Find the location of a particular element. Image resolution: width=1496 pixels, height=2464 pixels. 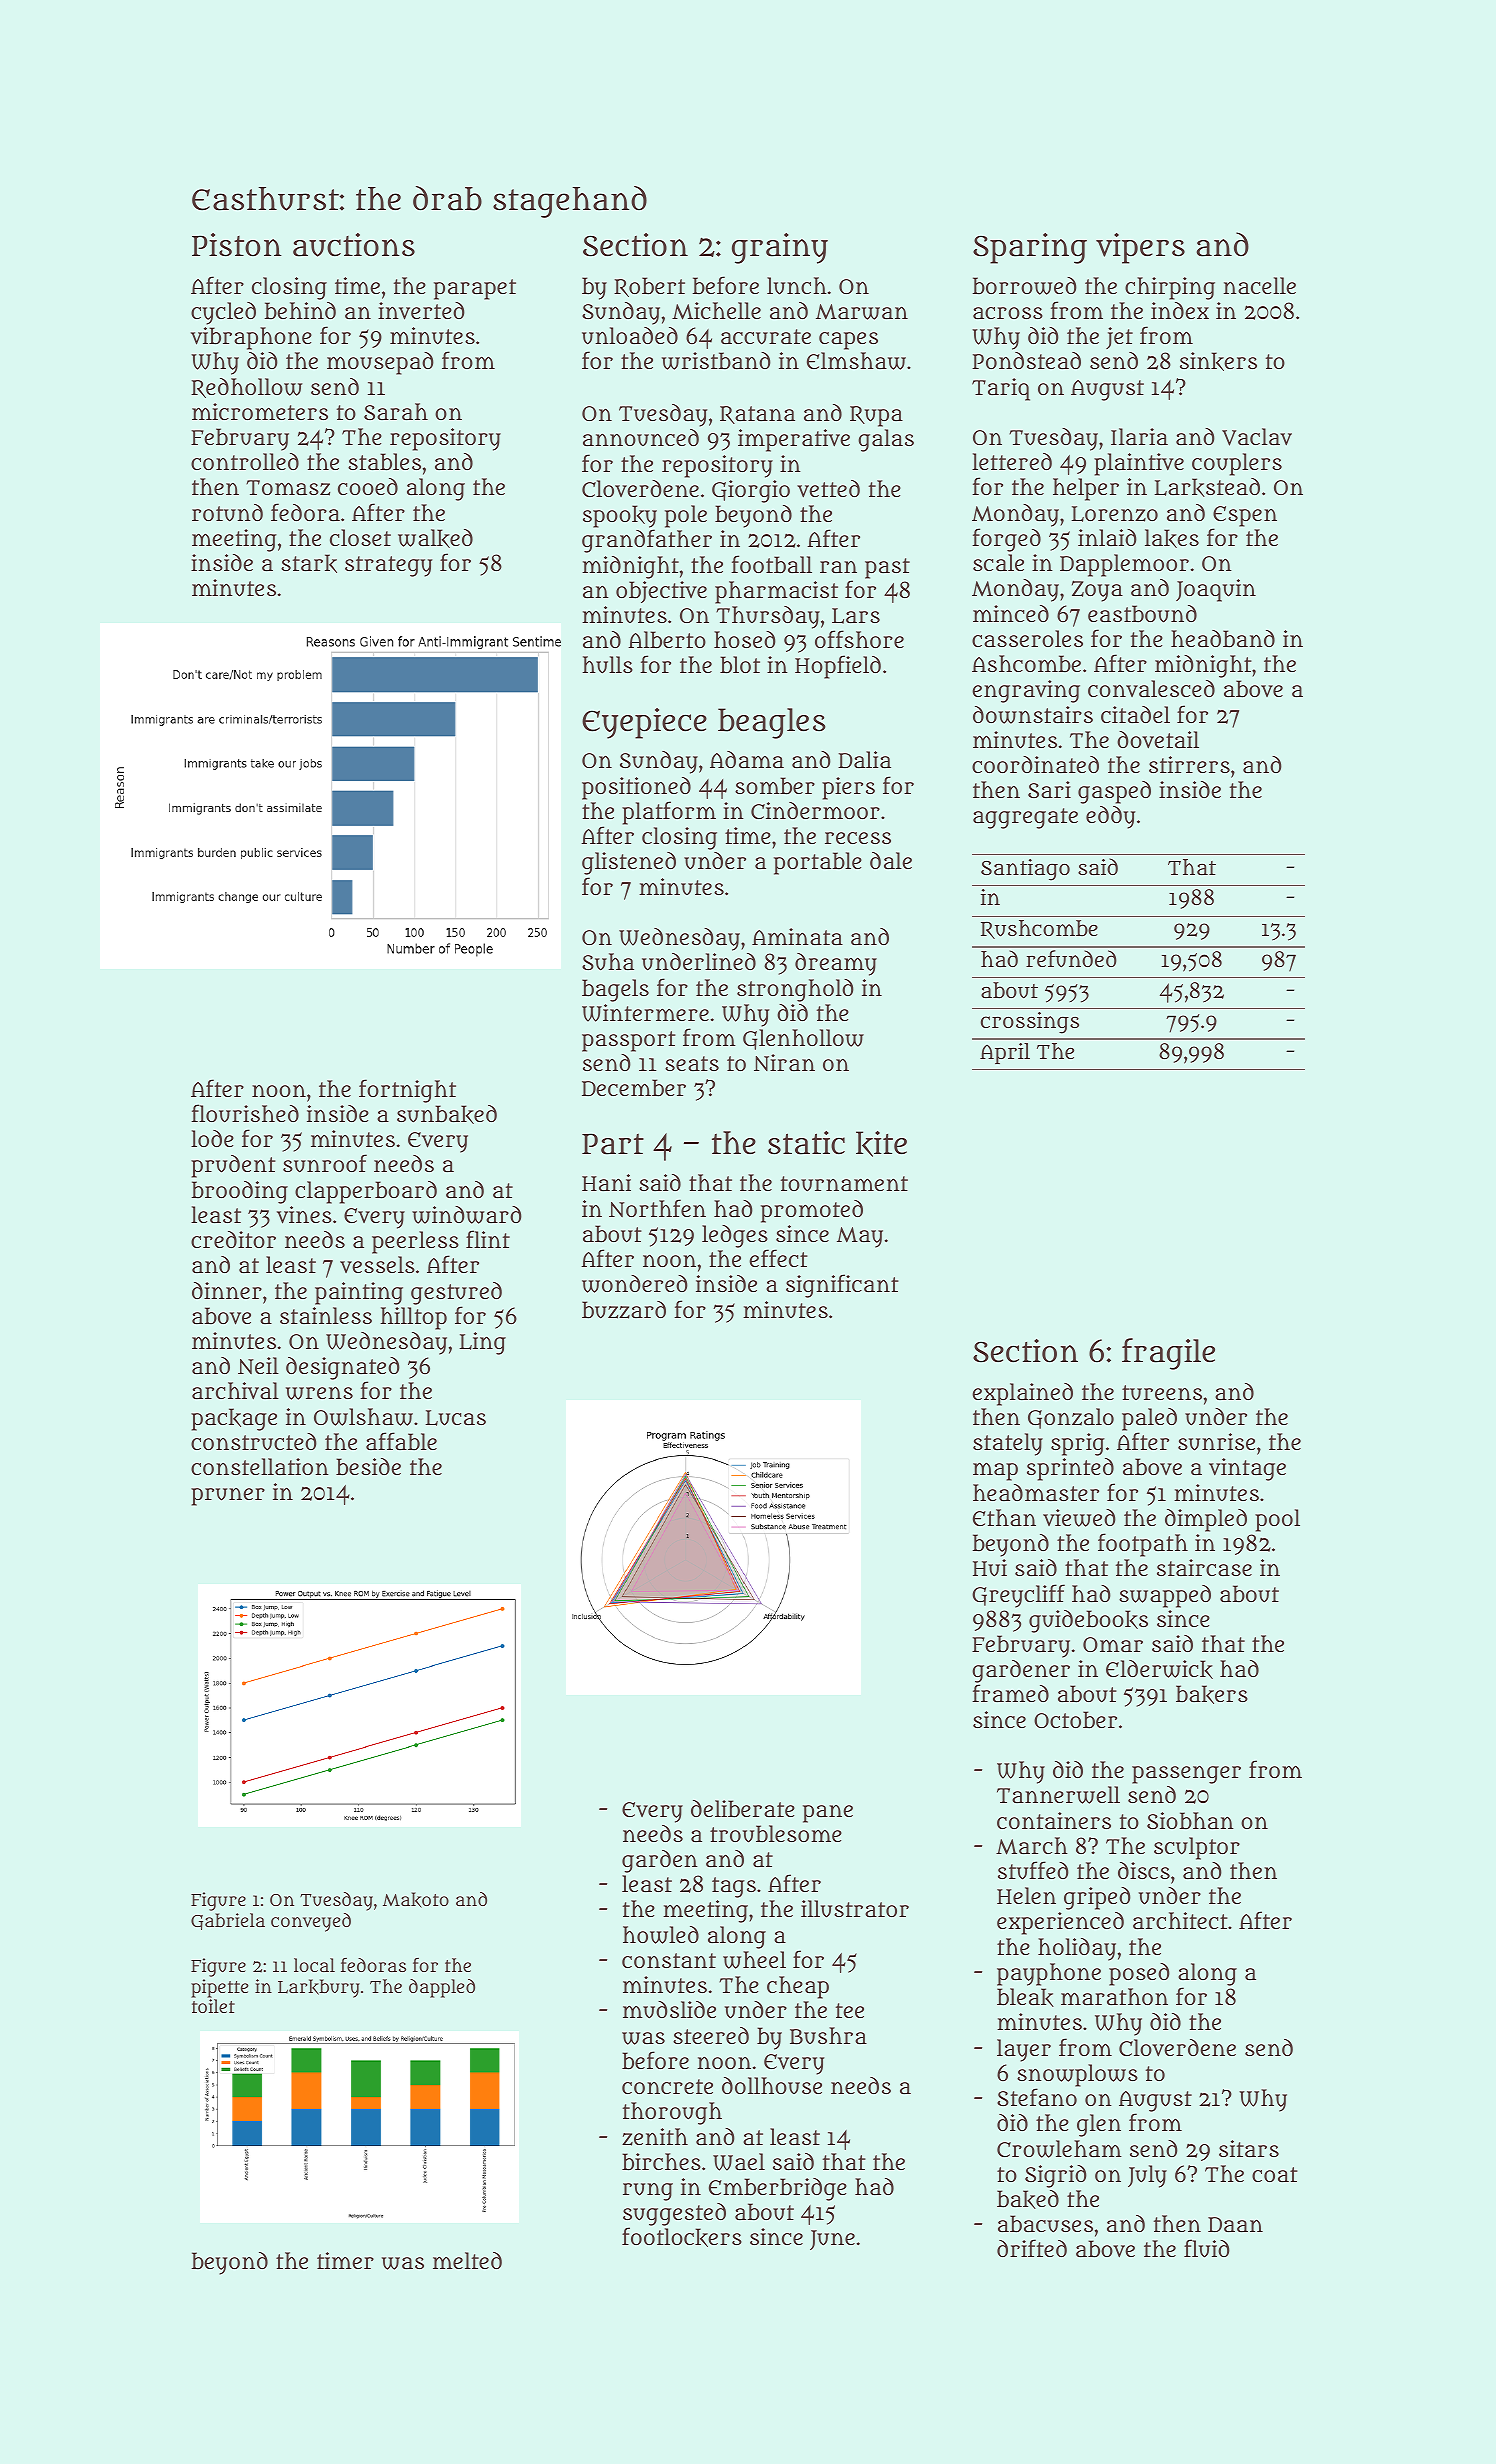

auctions is located at coordinates (354, 245).
